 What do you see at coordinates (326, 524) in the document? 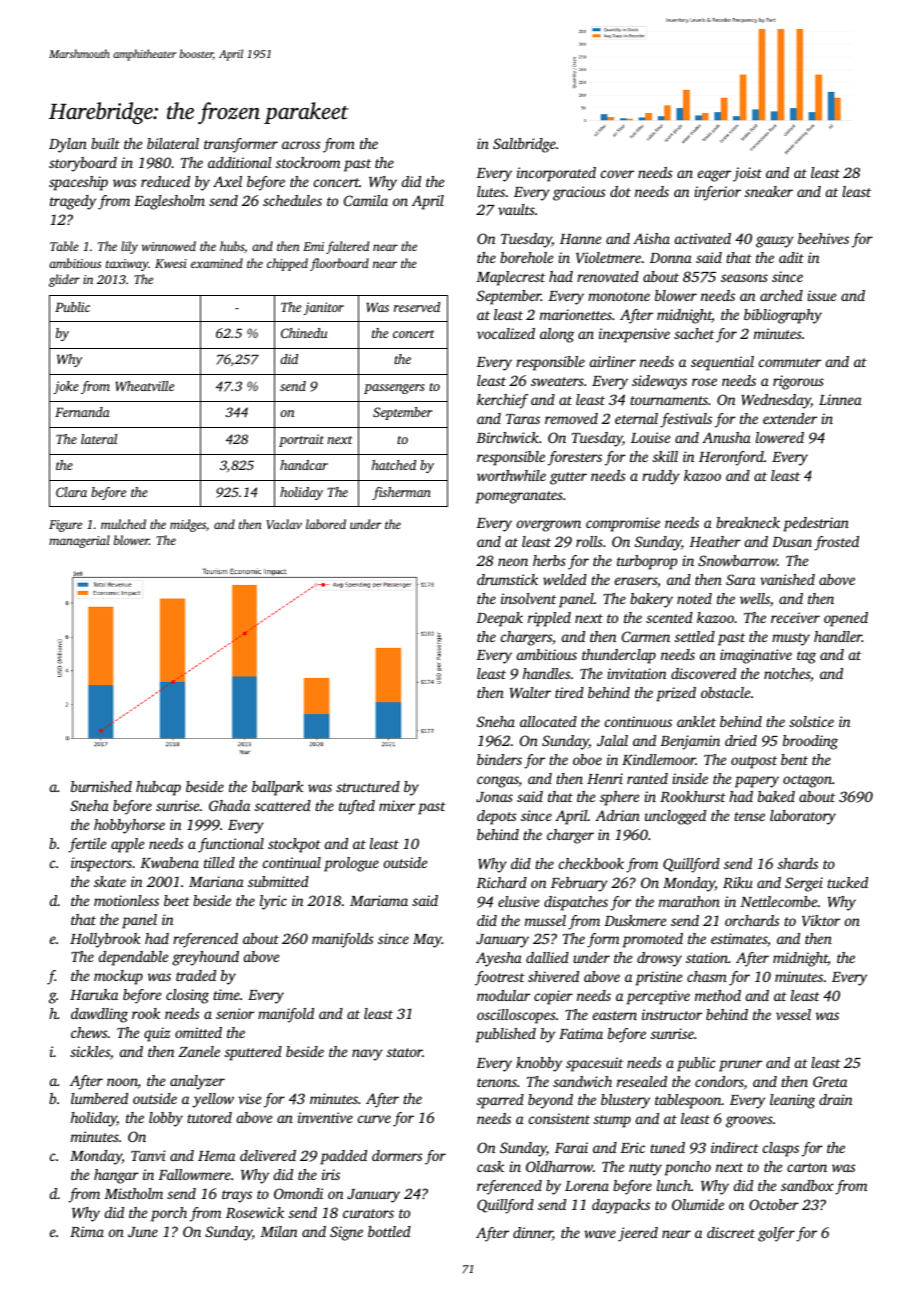
I see `labored` at bounding box center [326, 524].
